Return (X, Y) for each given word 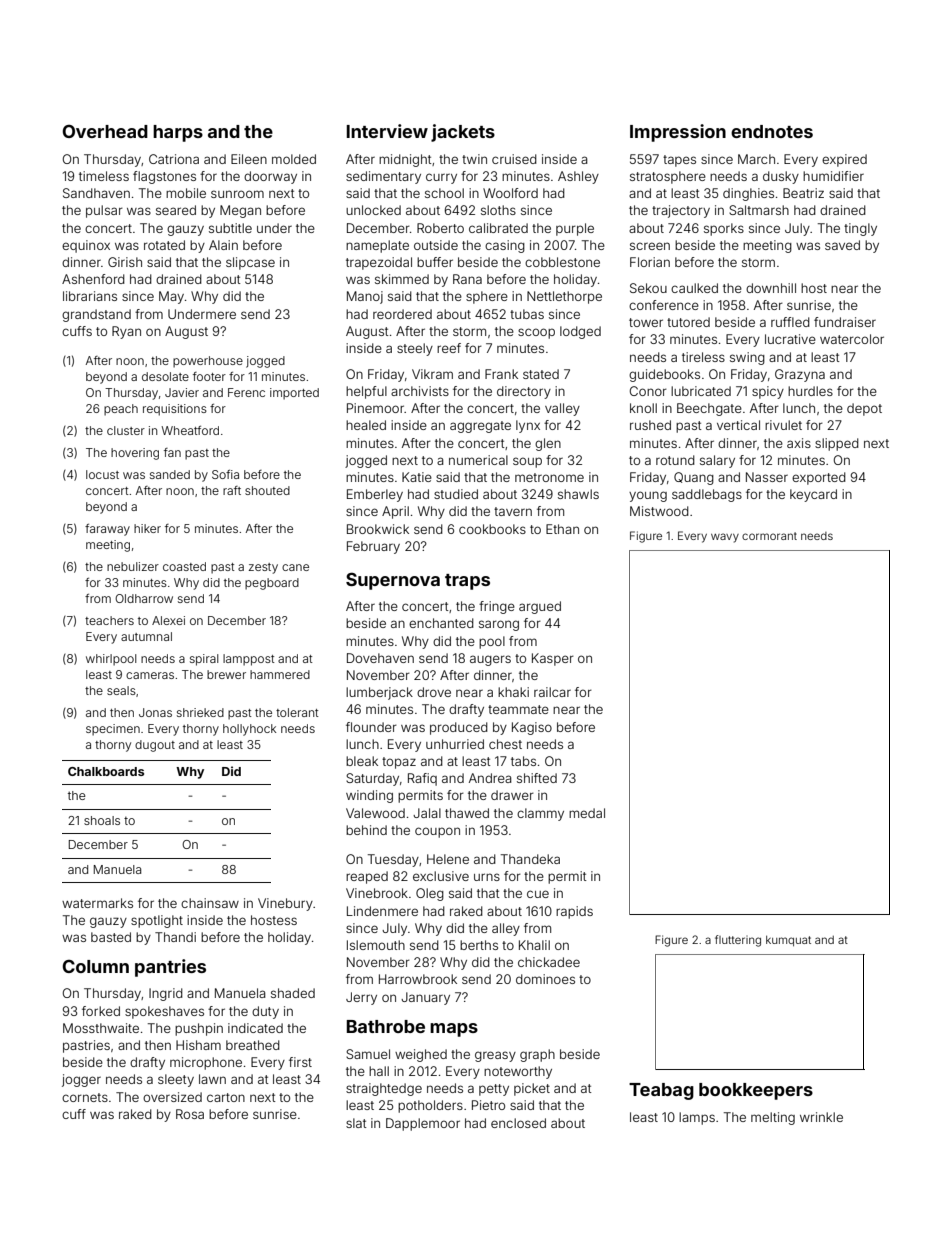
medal (587, 813)
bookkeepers (756, 1091)
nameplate (377, 246)
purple (575, 229)
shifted (537, 778)
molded (294, 159)
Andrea (490, 778)
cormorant (769, 536)
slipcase (250, 263)
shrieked (200, 712)
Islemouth (376, 945)
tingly (860, 229)
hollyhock (249, 730)
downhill (771, 288)
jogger (81, 1080)
